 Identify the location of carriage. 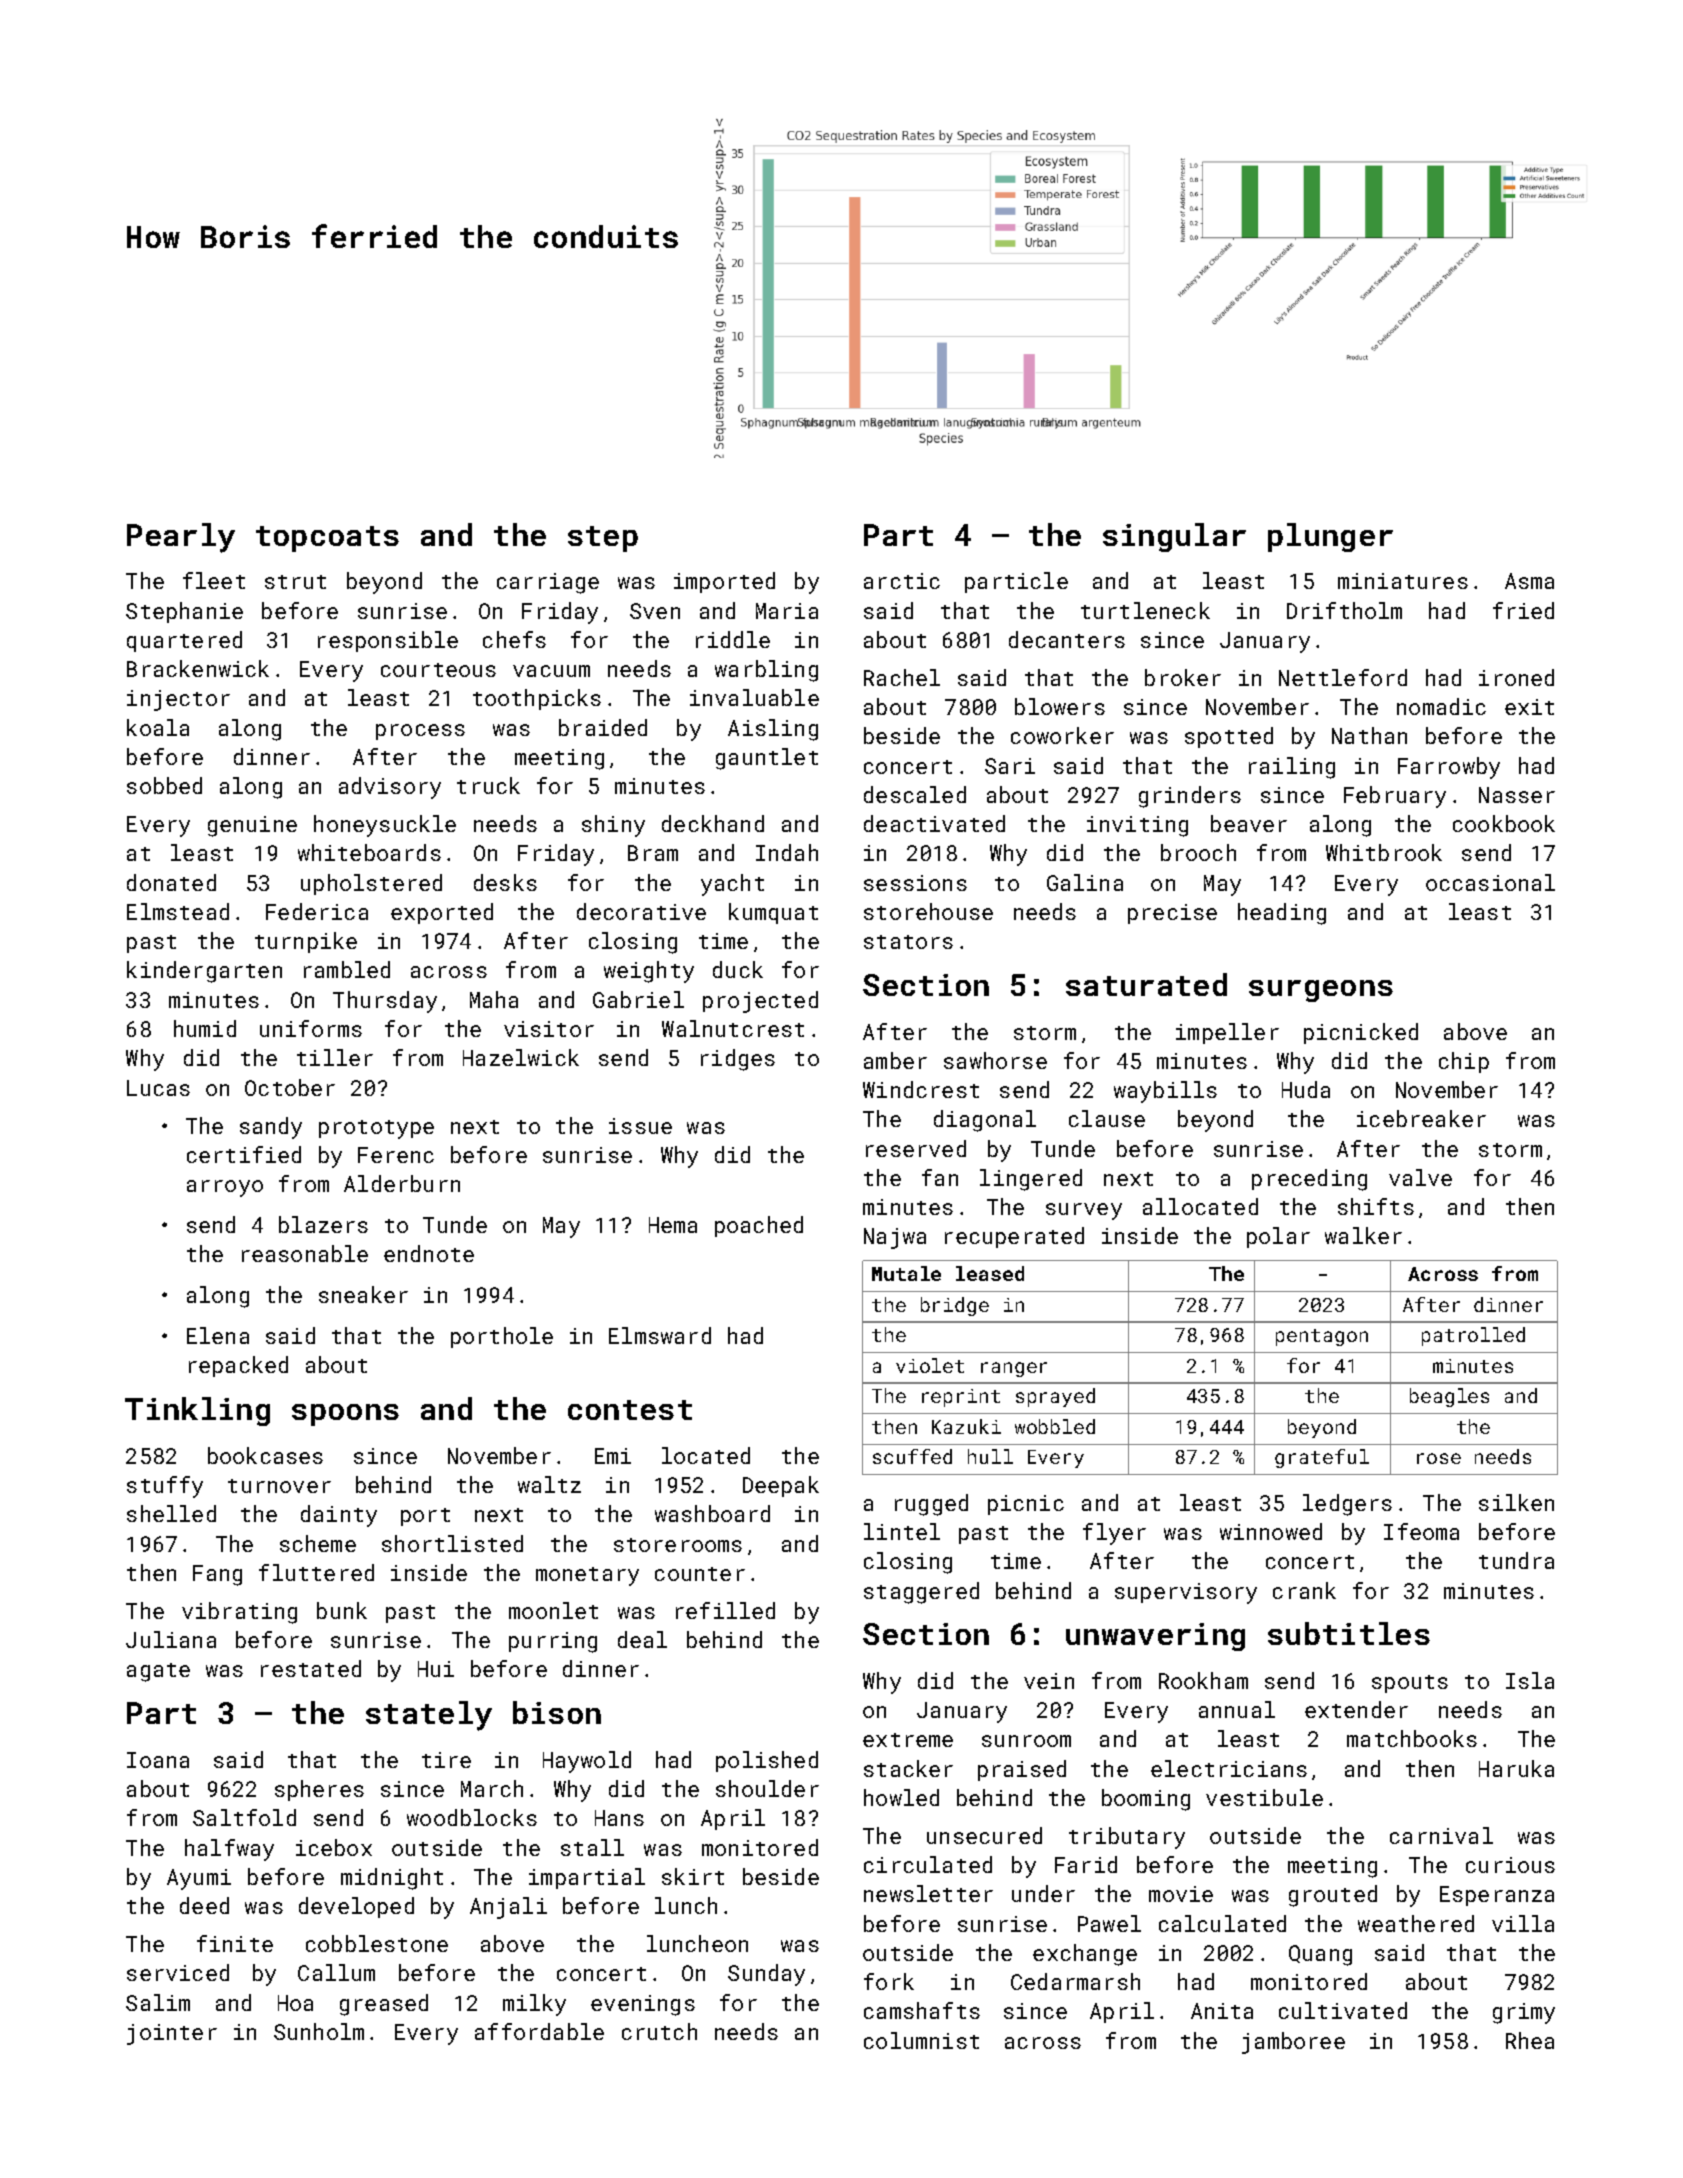
(548, 583).
